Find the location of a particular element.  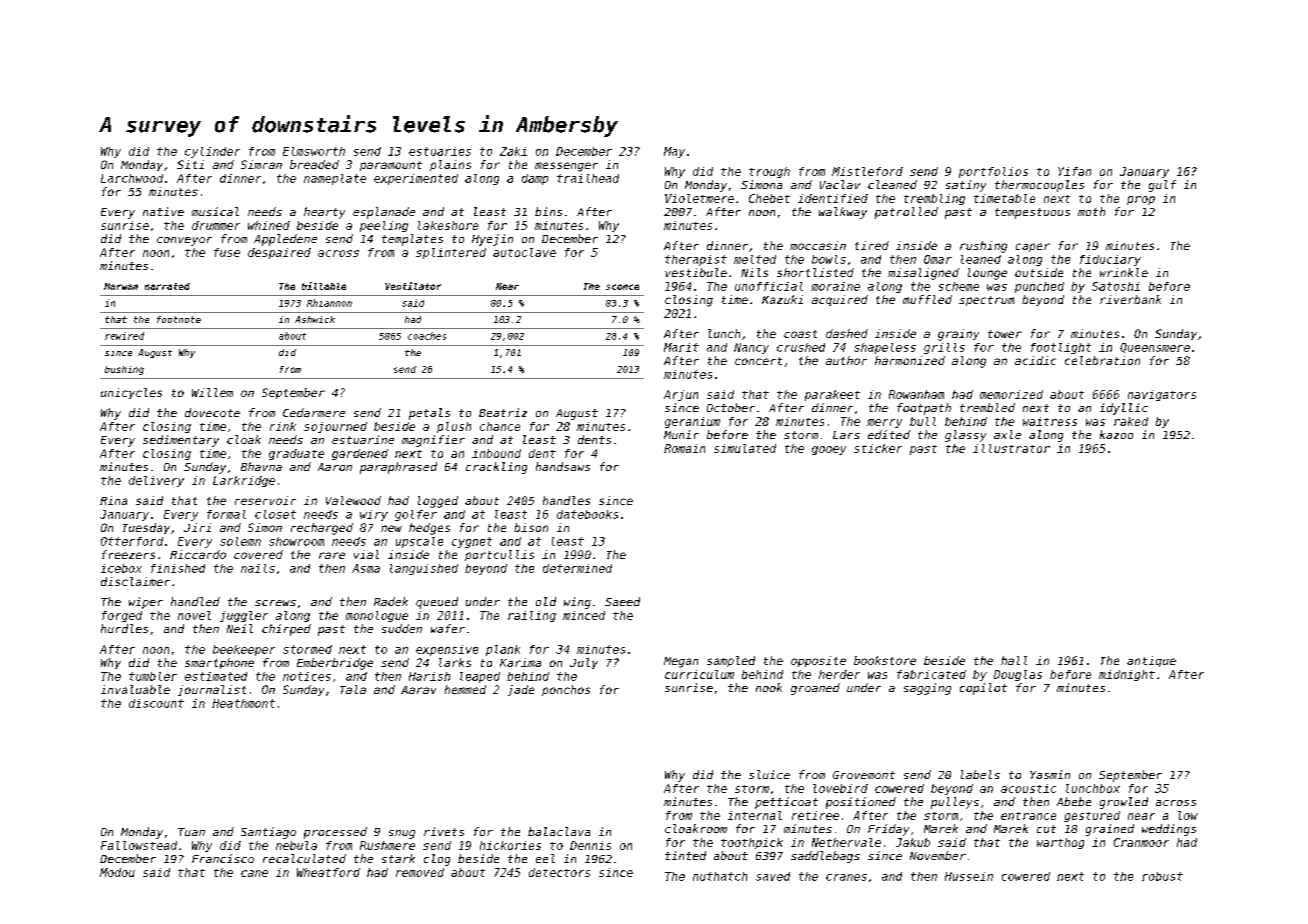

Modou is located at coordinates (117, 872).
